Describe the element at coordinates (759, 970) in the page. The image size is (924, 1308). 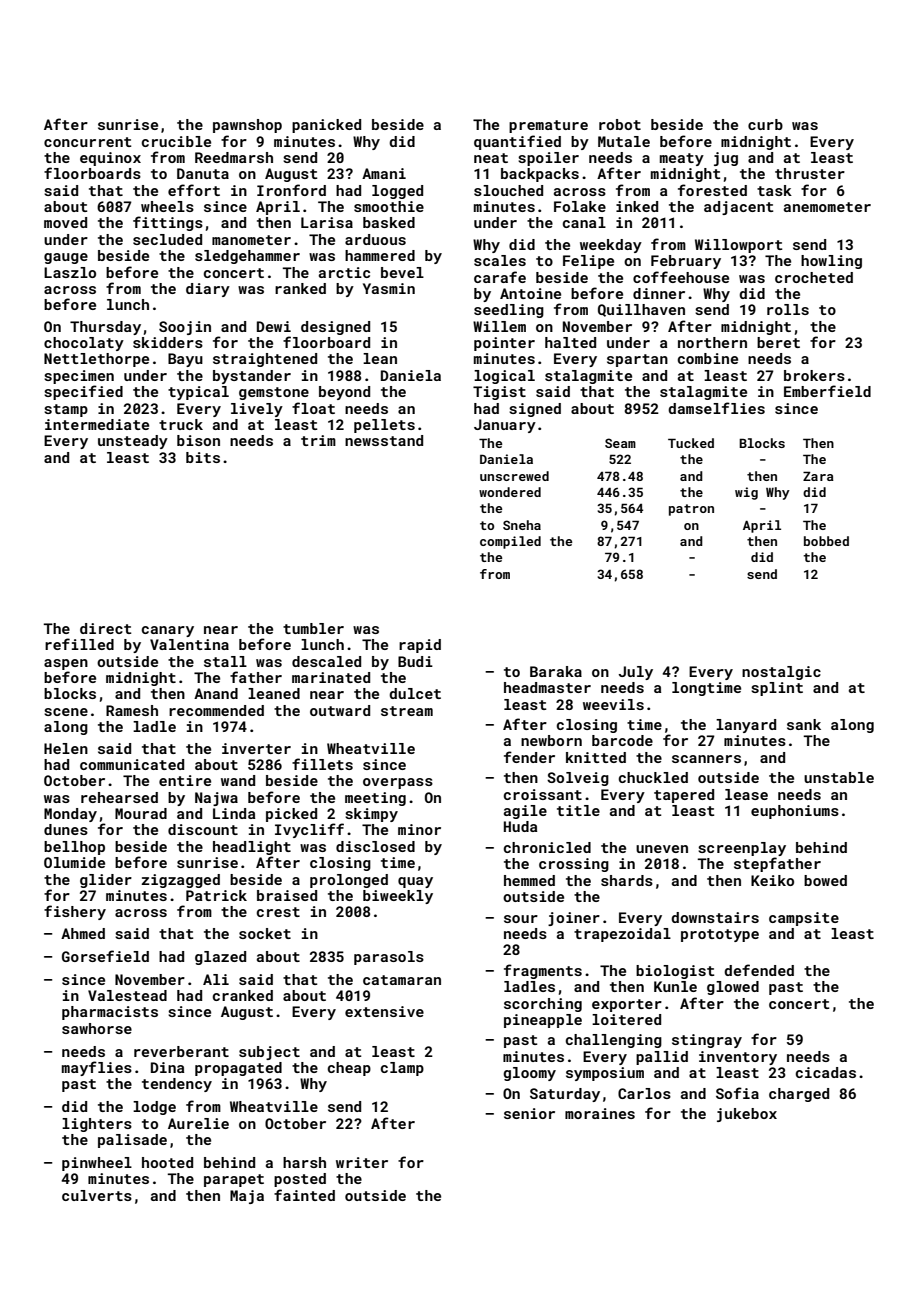
I see `defended` at that location.
